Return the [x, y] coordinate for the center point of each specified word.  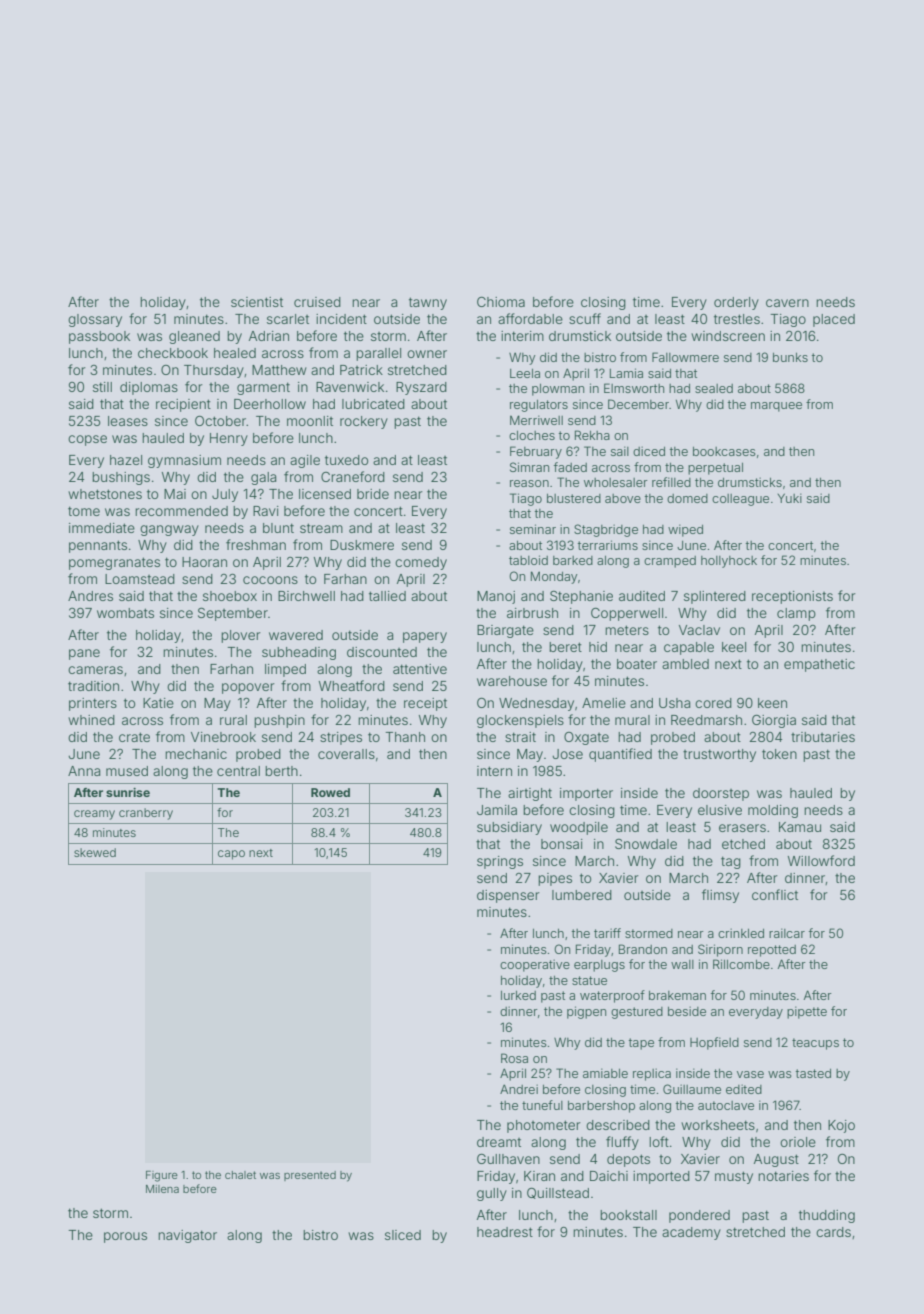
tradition [93, 686]
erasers [742, 828]
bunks [790, 357]
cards [833, 1232]
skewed [95, 852]
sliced [403, 1235]
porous [125, 1237]
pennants [98, 546]
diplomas [149, 388]
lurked [518, 995]
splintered [715, 597]
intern [494, 771]
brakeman [677, 995]
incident [341, 319]
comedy [421, 563]
